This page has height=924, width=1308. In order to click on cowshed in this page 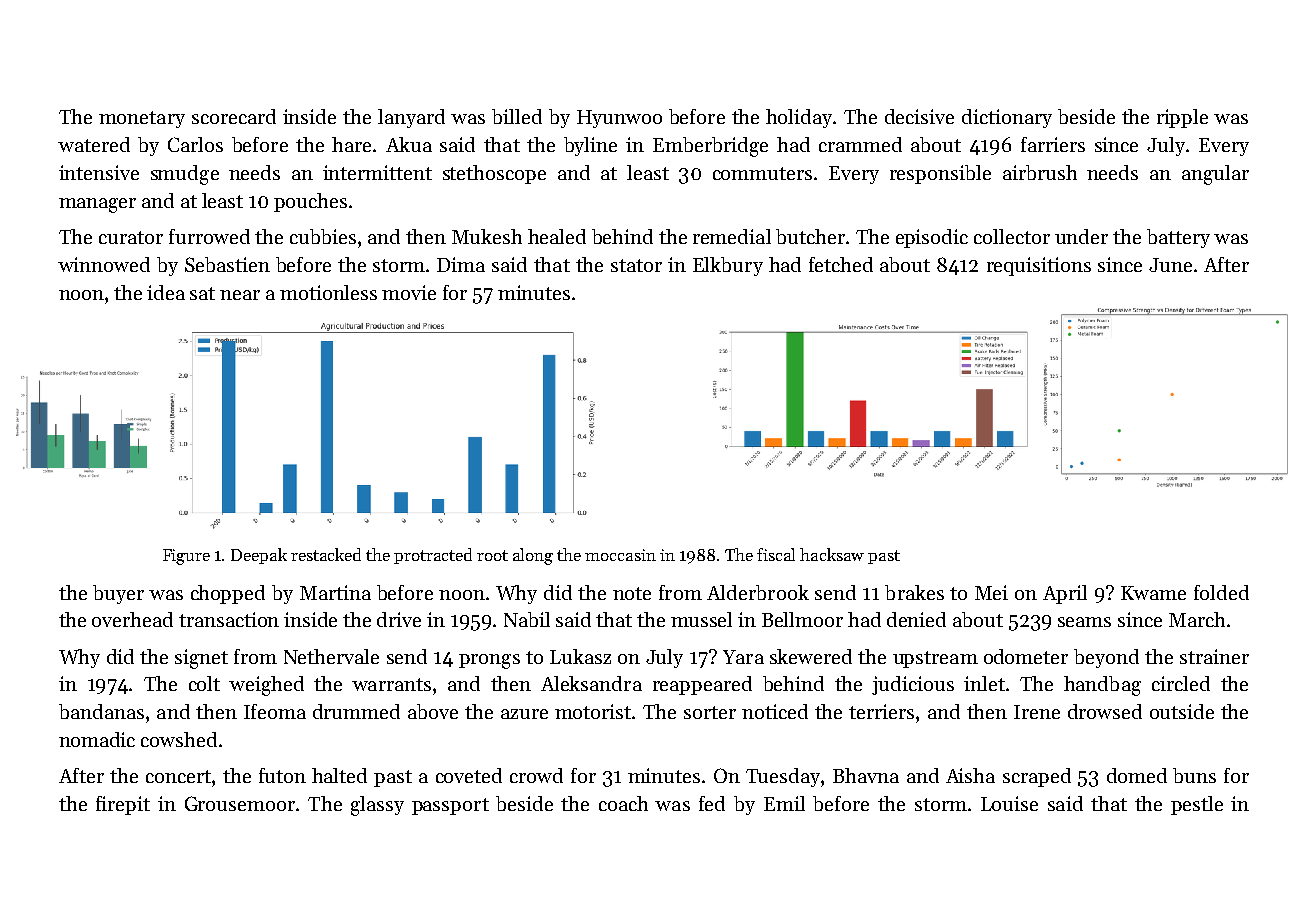, I will do `click(179, 739)`.
